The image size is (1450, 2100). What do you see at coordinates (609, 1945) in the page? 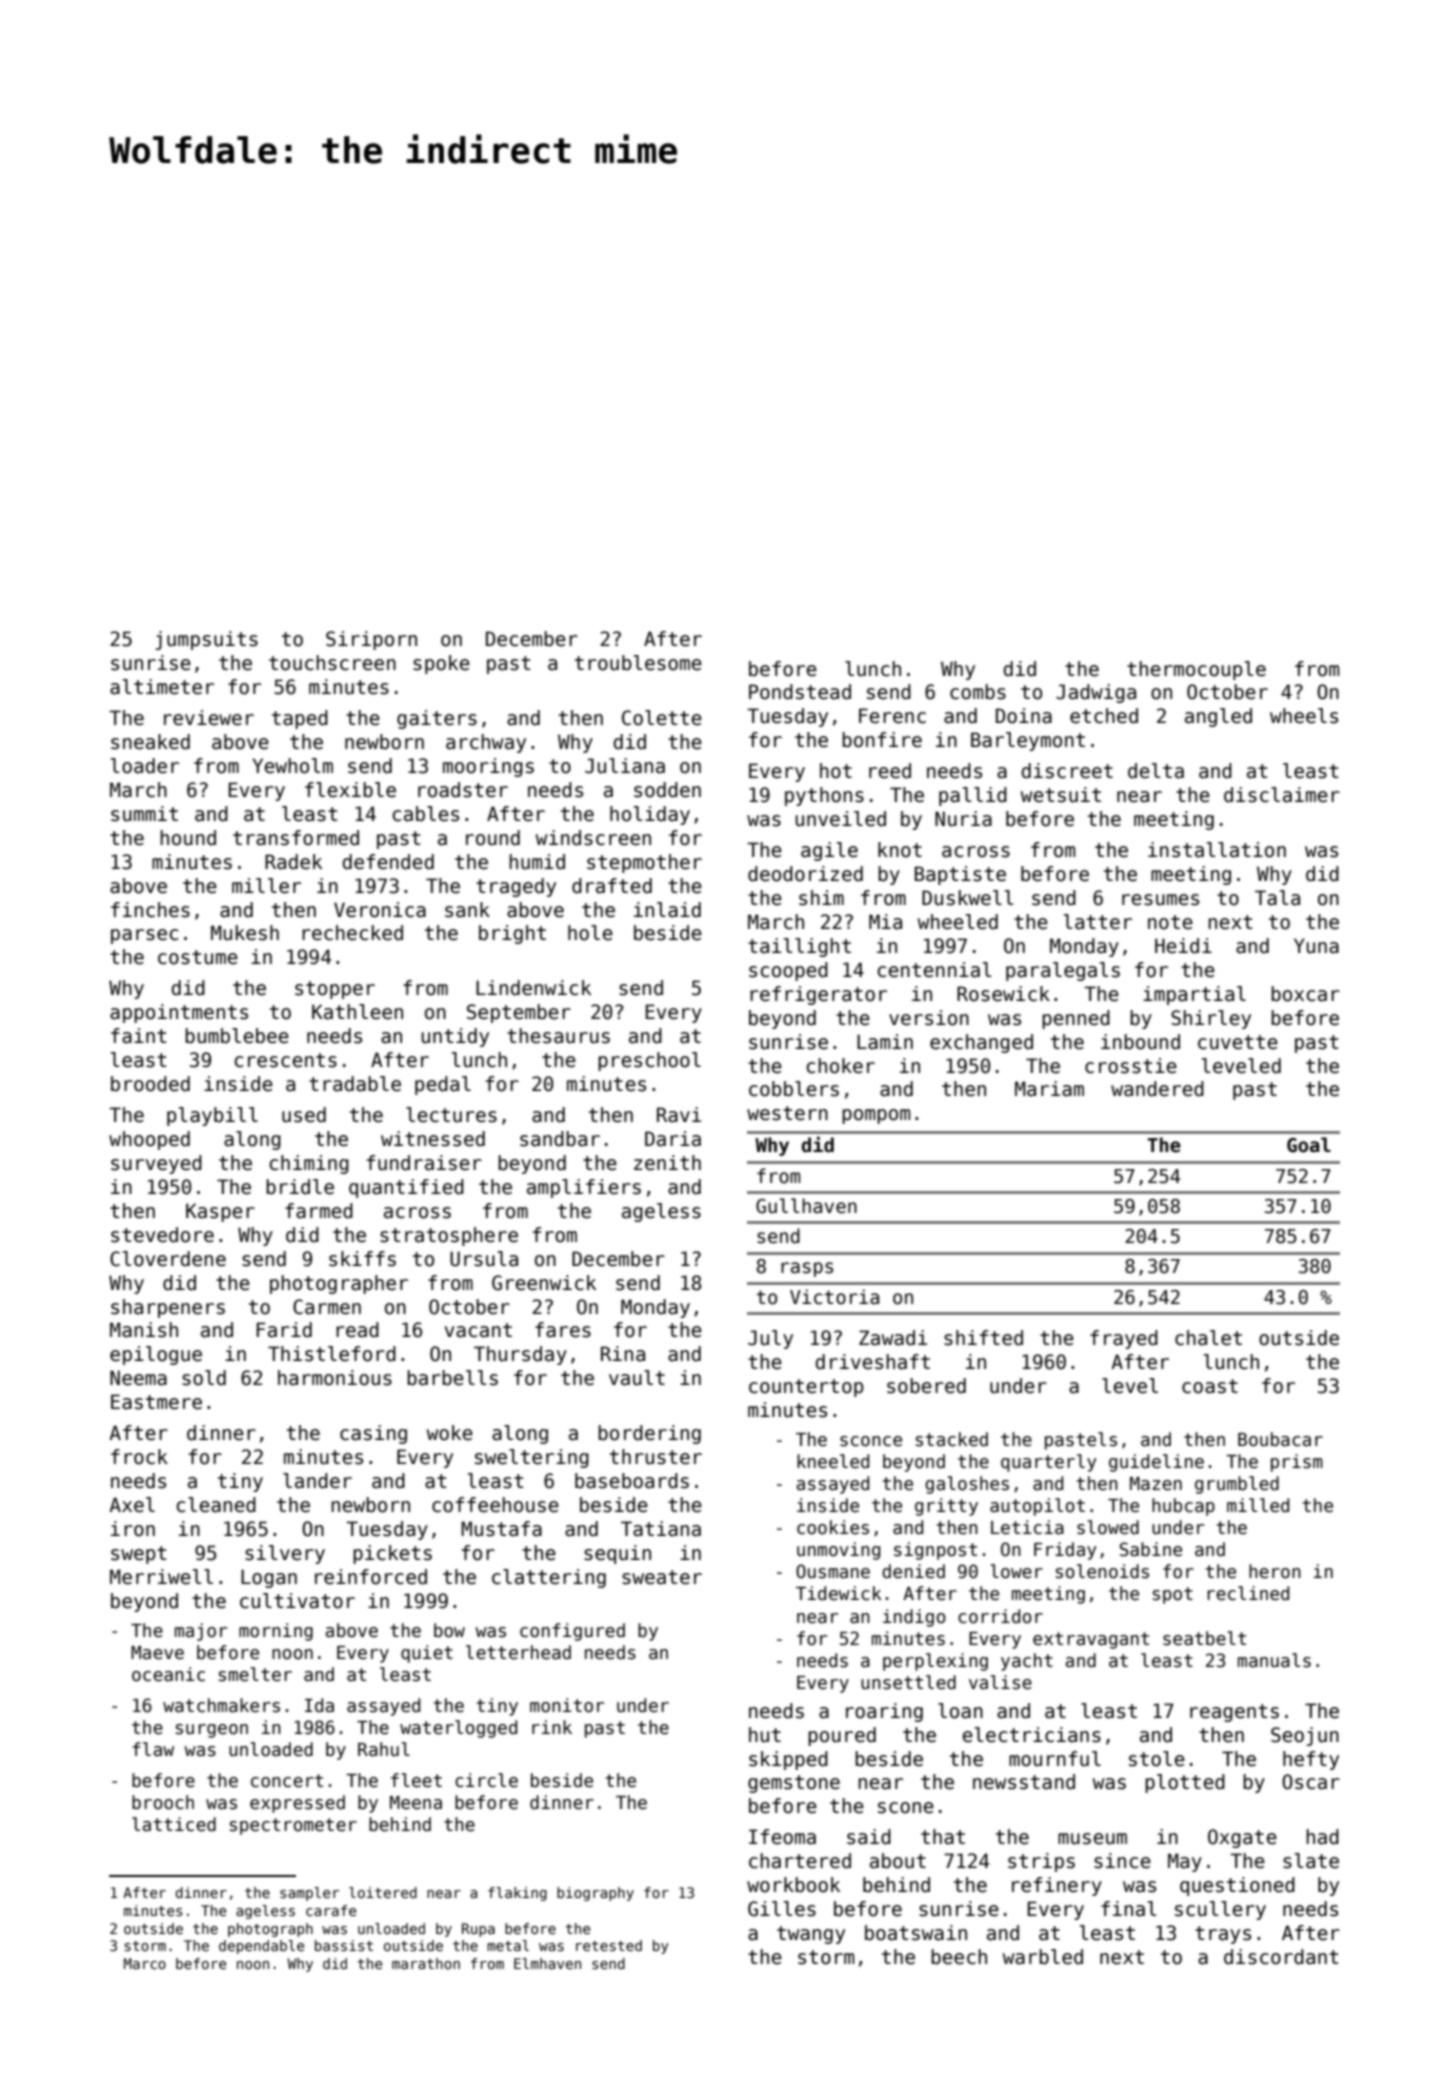
I see `retested` at bounding box center [609, 1945].
